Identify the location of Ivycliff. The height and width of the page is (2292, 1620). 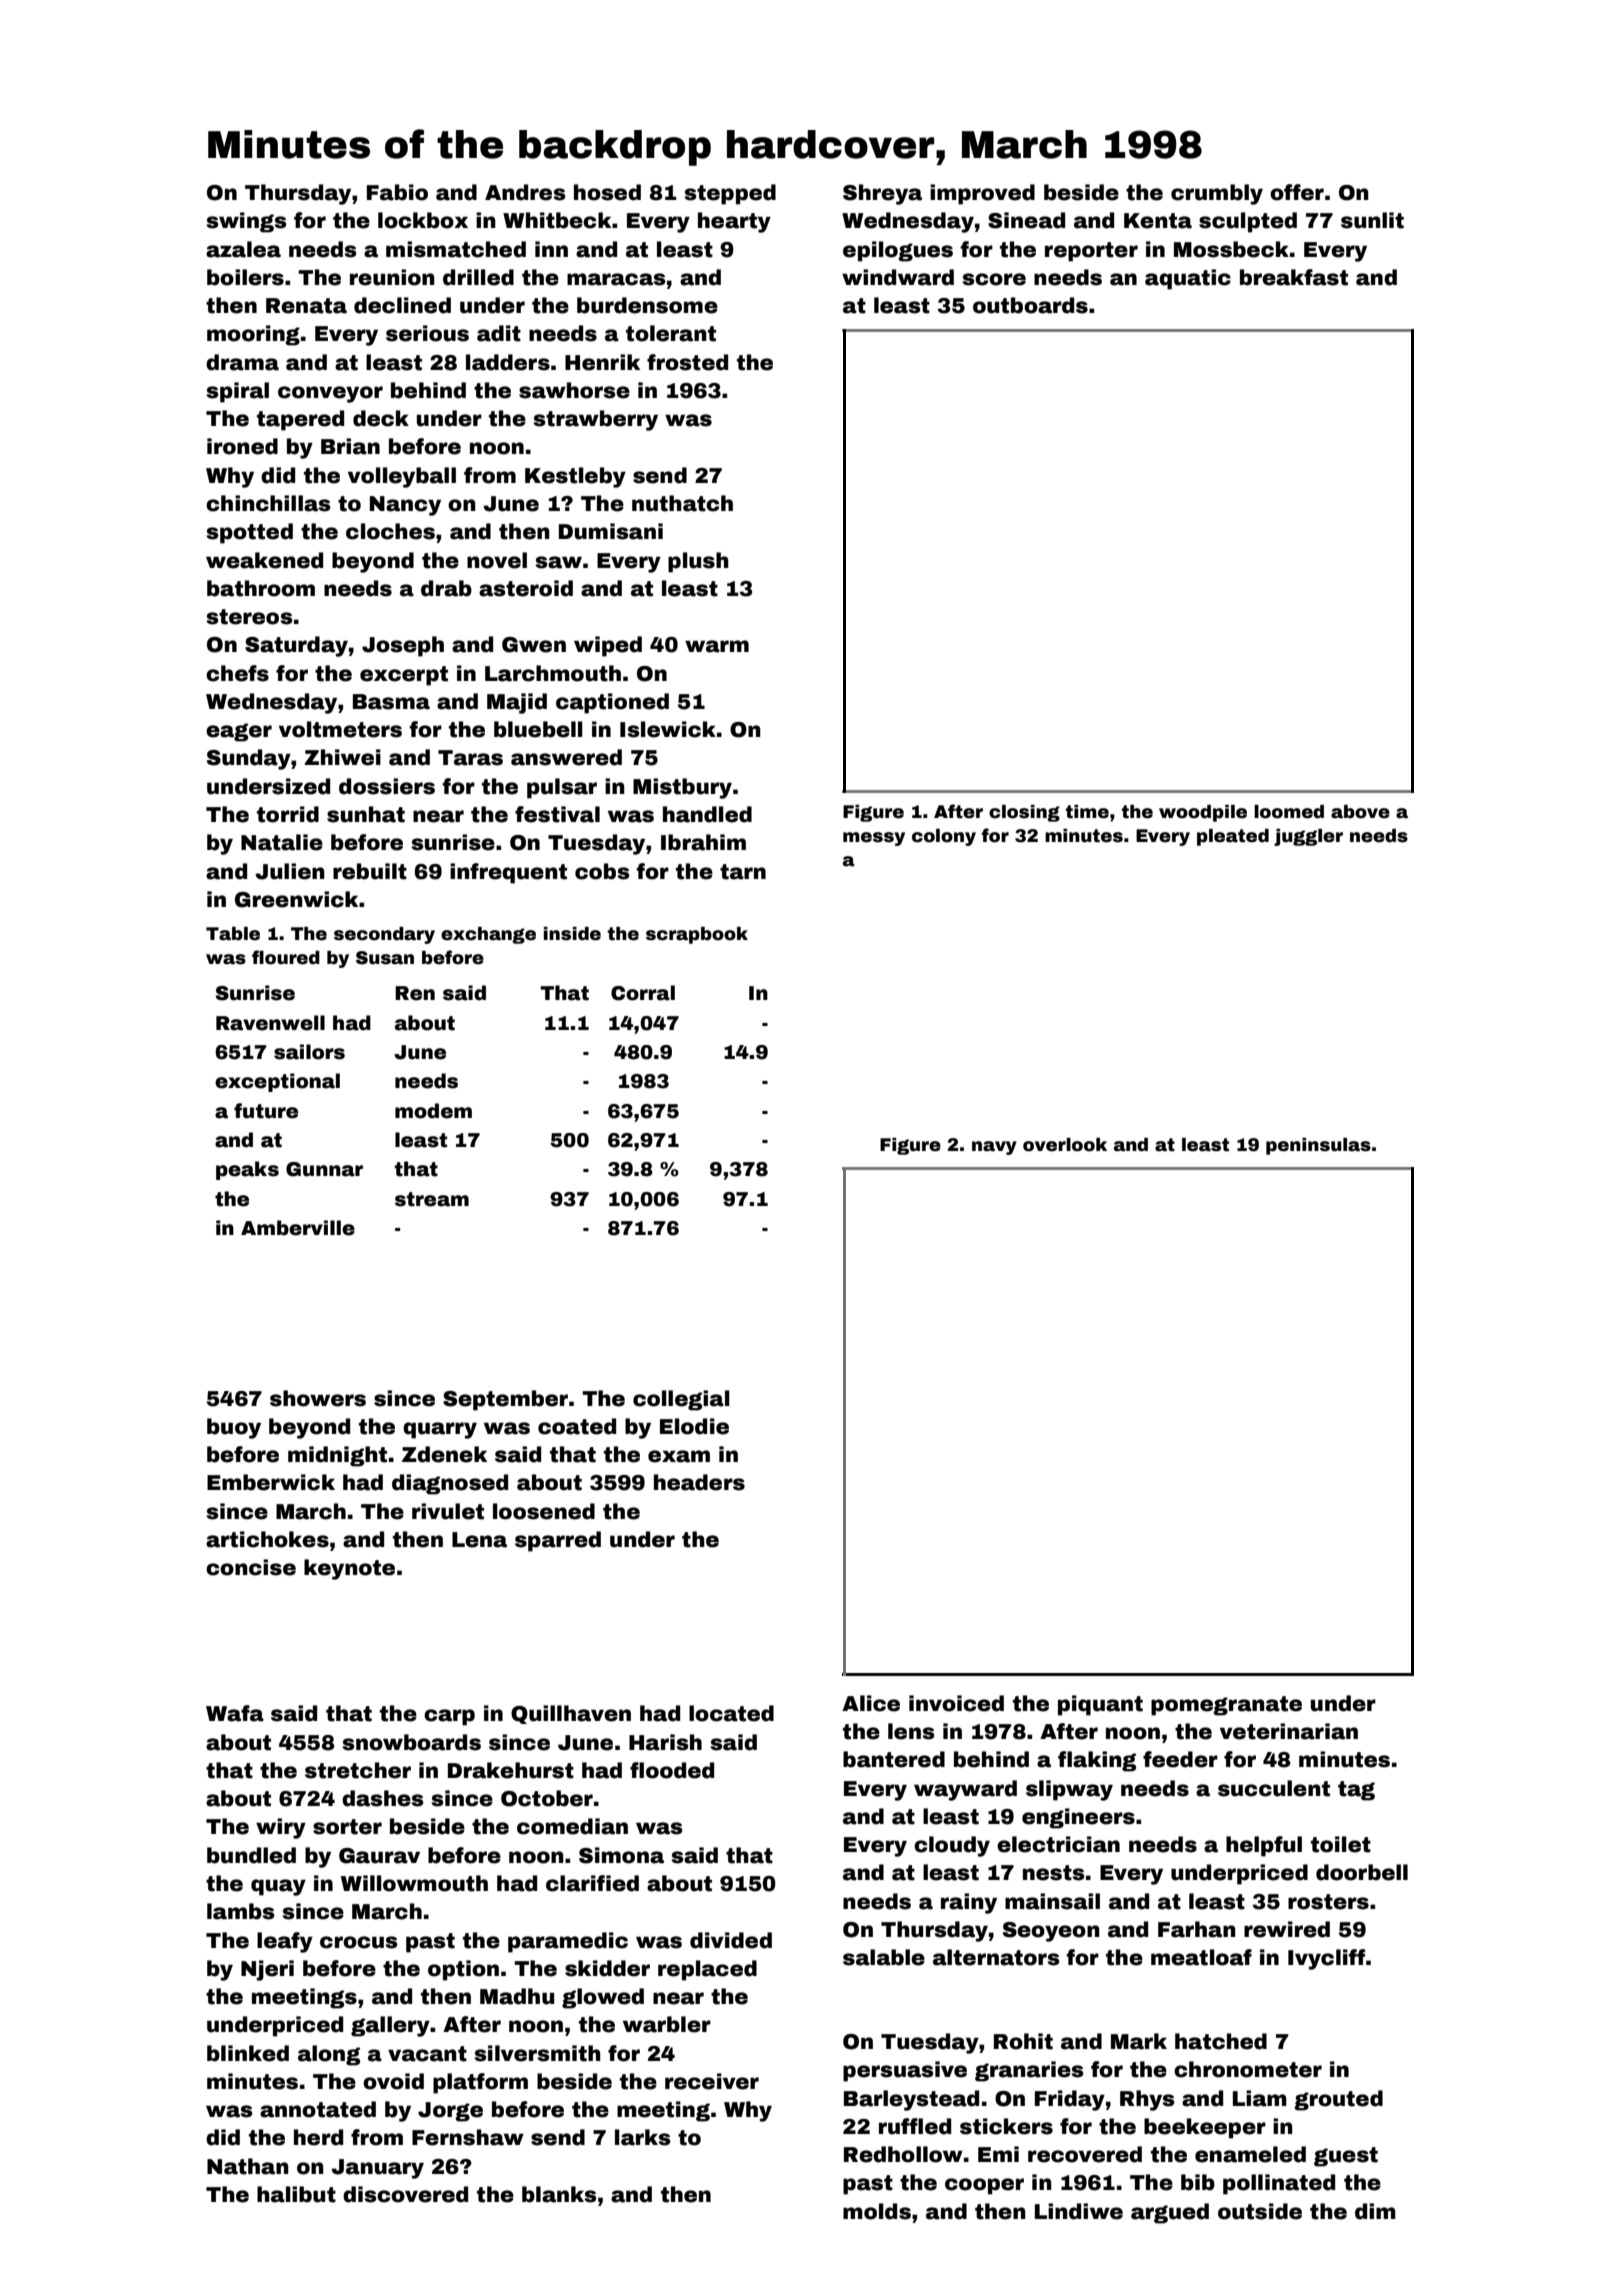
(1326, 1959).
